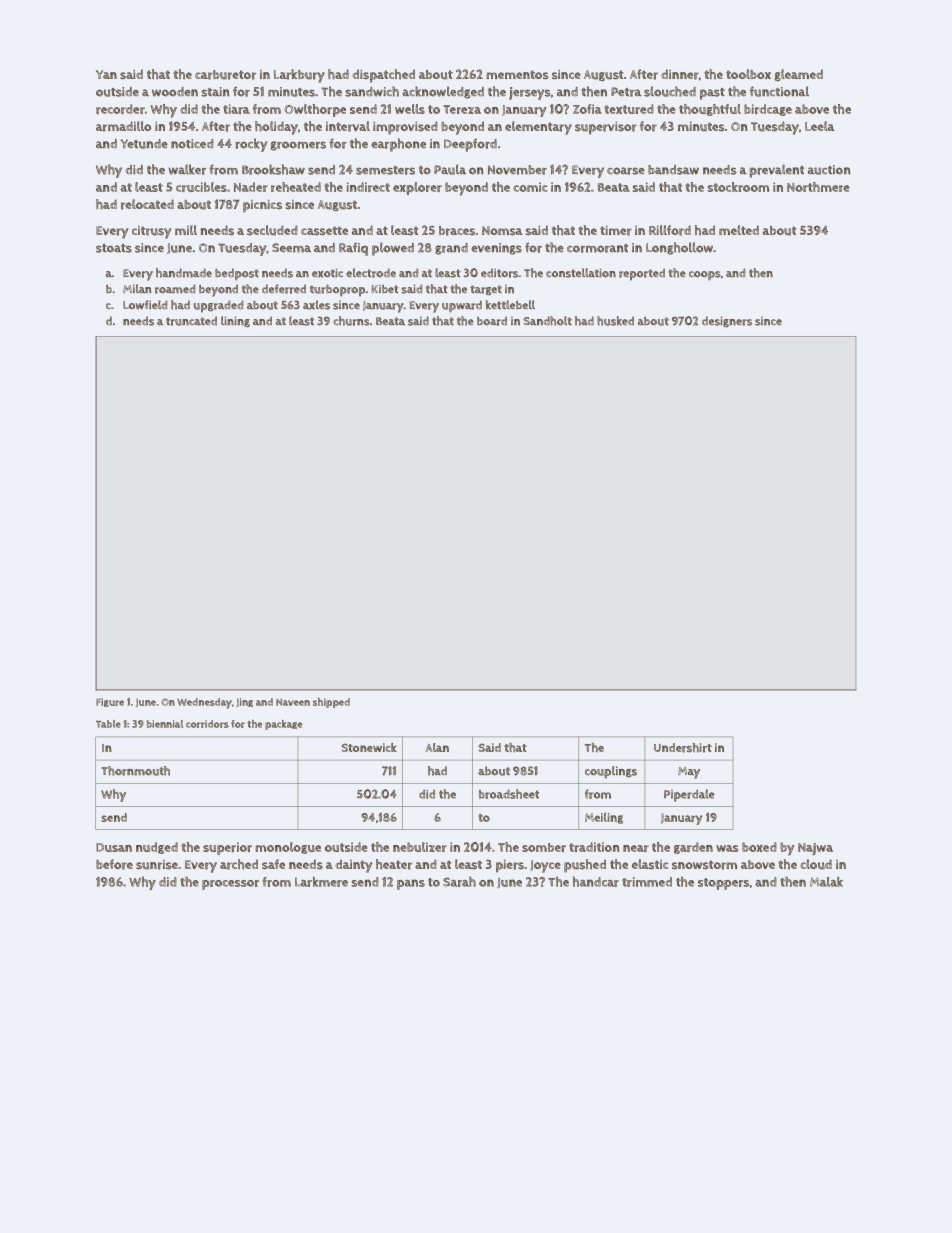 This screenshot has height=1233, width=952. Describe the element at coordinates (680, 74) in the screenshot. I see `dinner` at that location.
